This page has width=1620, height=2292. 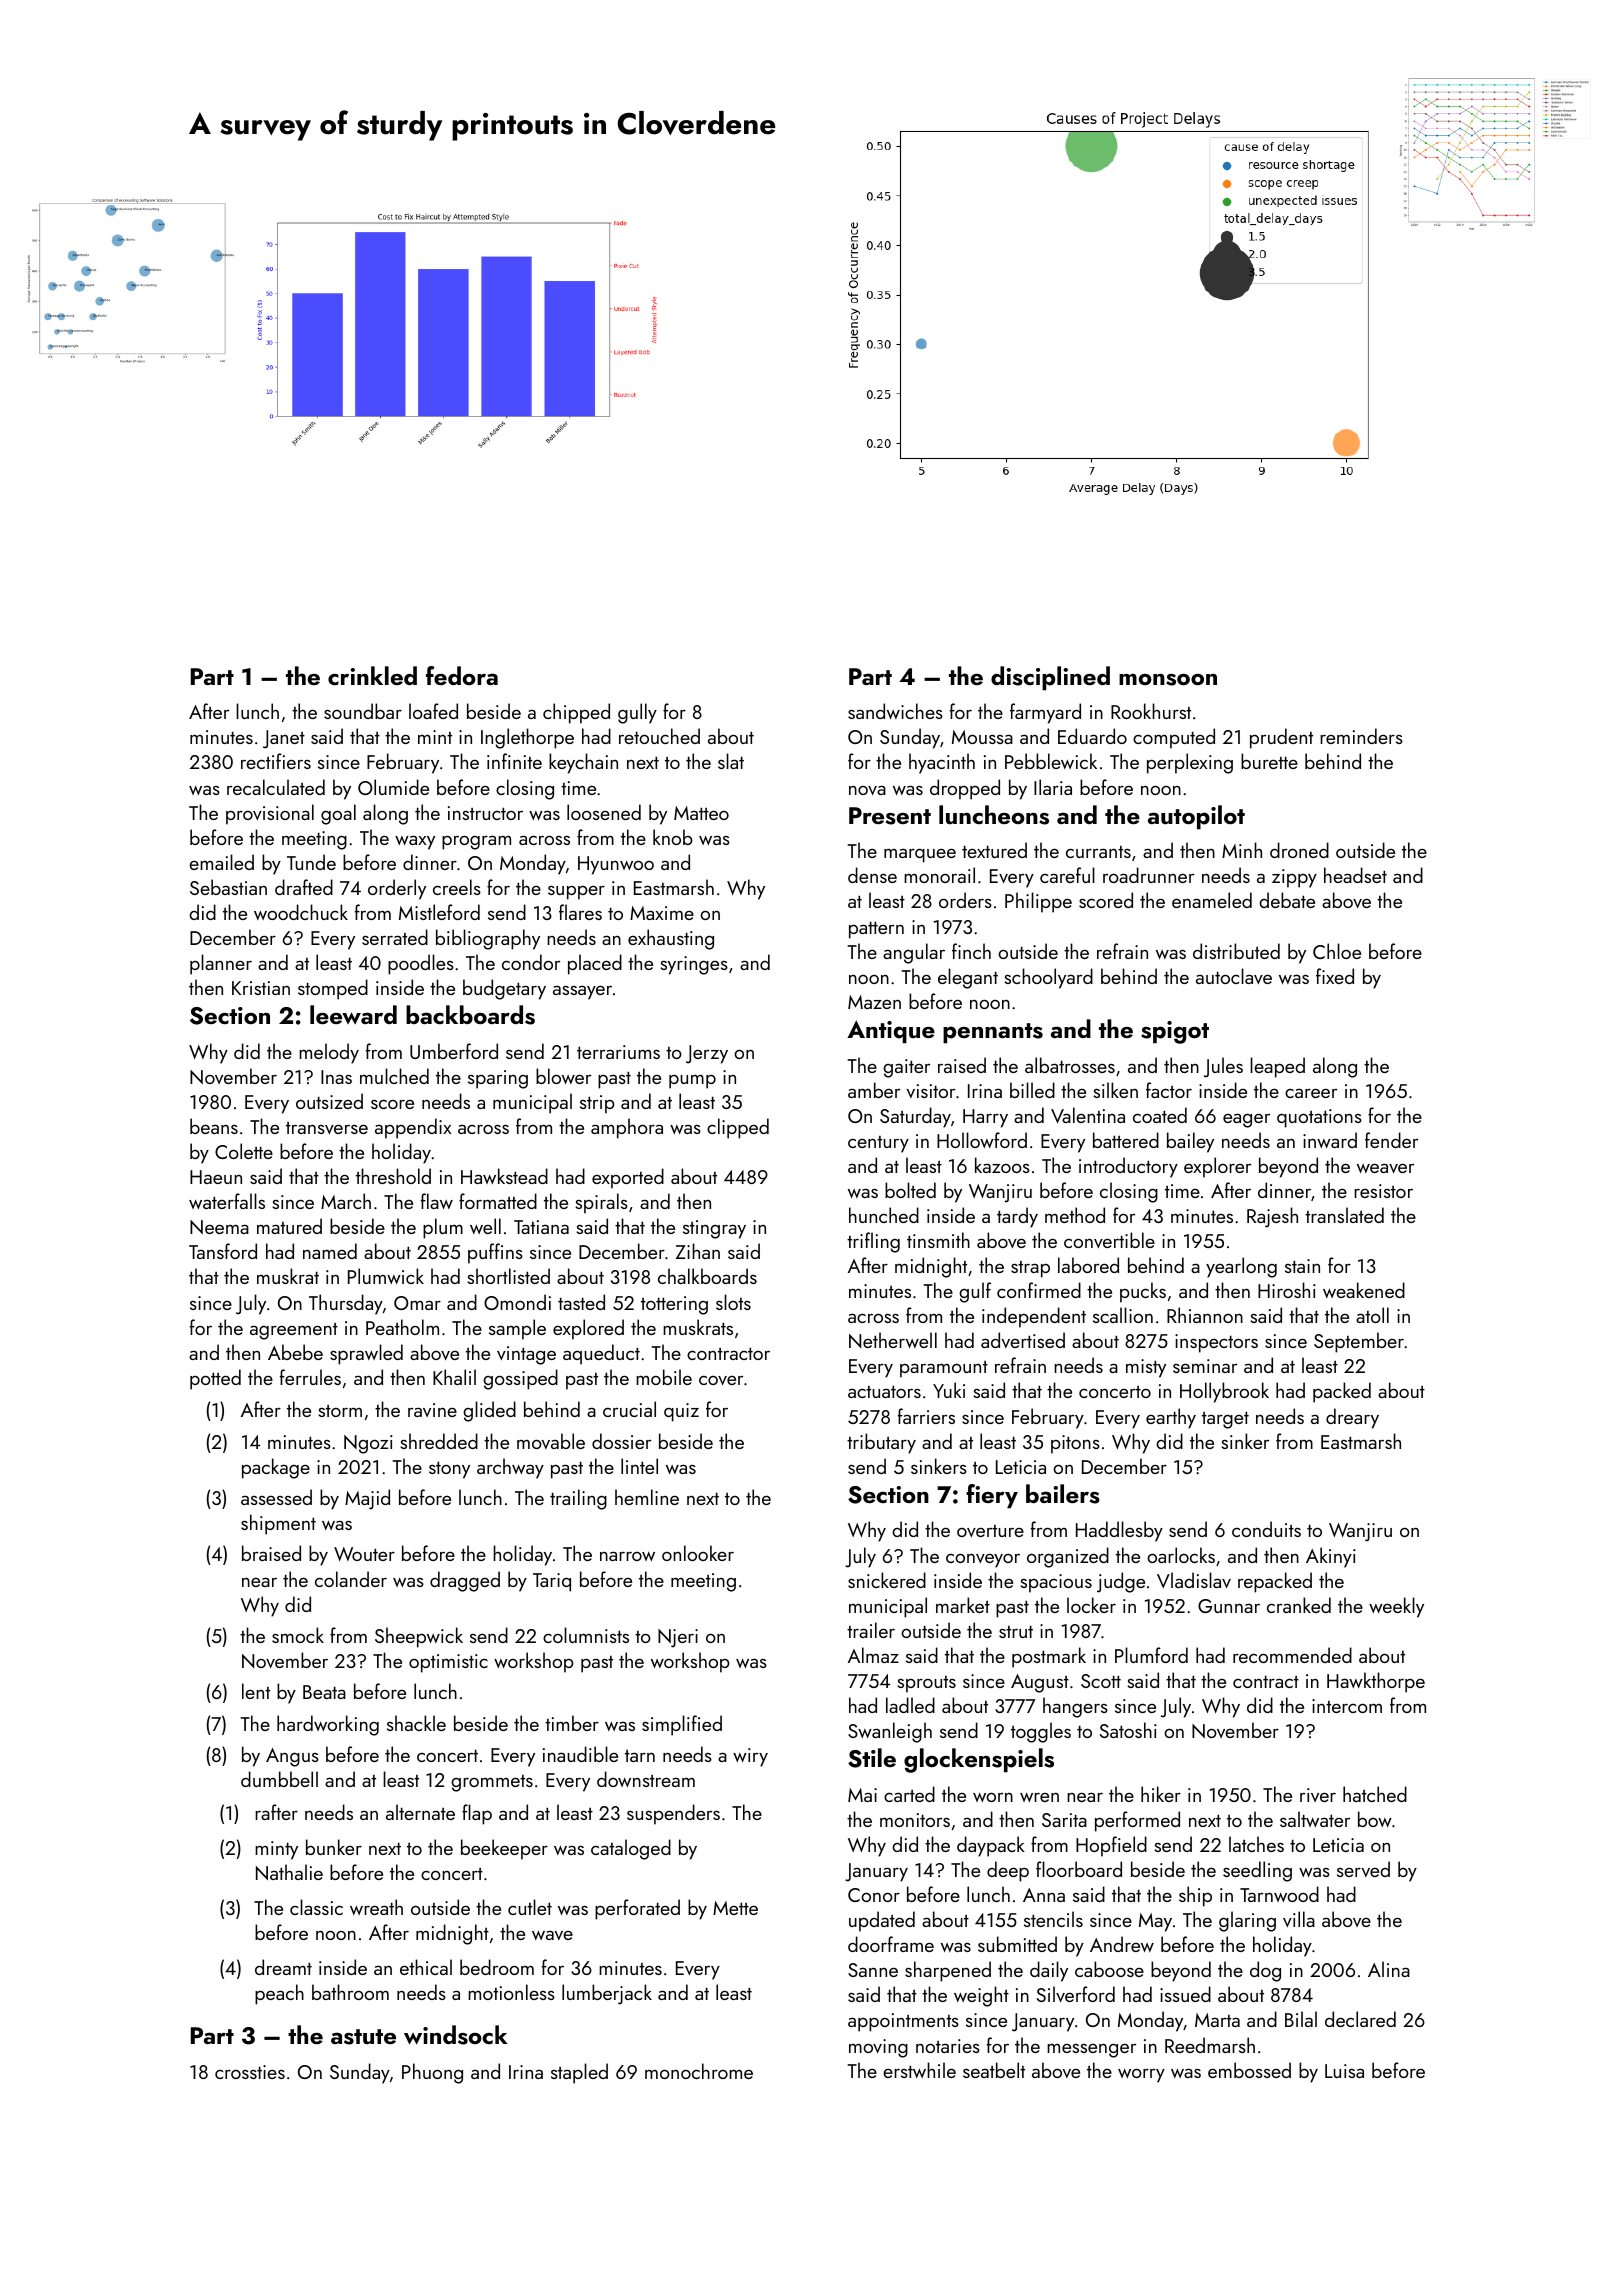 What do you see at coordinates (329, 1053) in the page?
I see `melody` at bounding box center [329, 1053].
